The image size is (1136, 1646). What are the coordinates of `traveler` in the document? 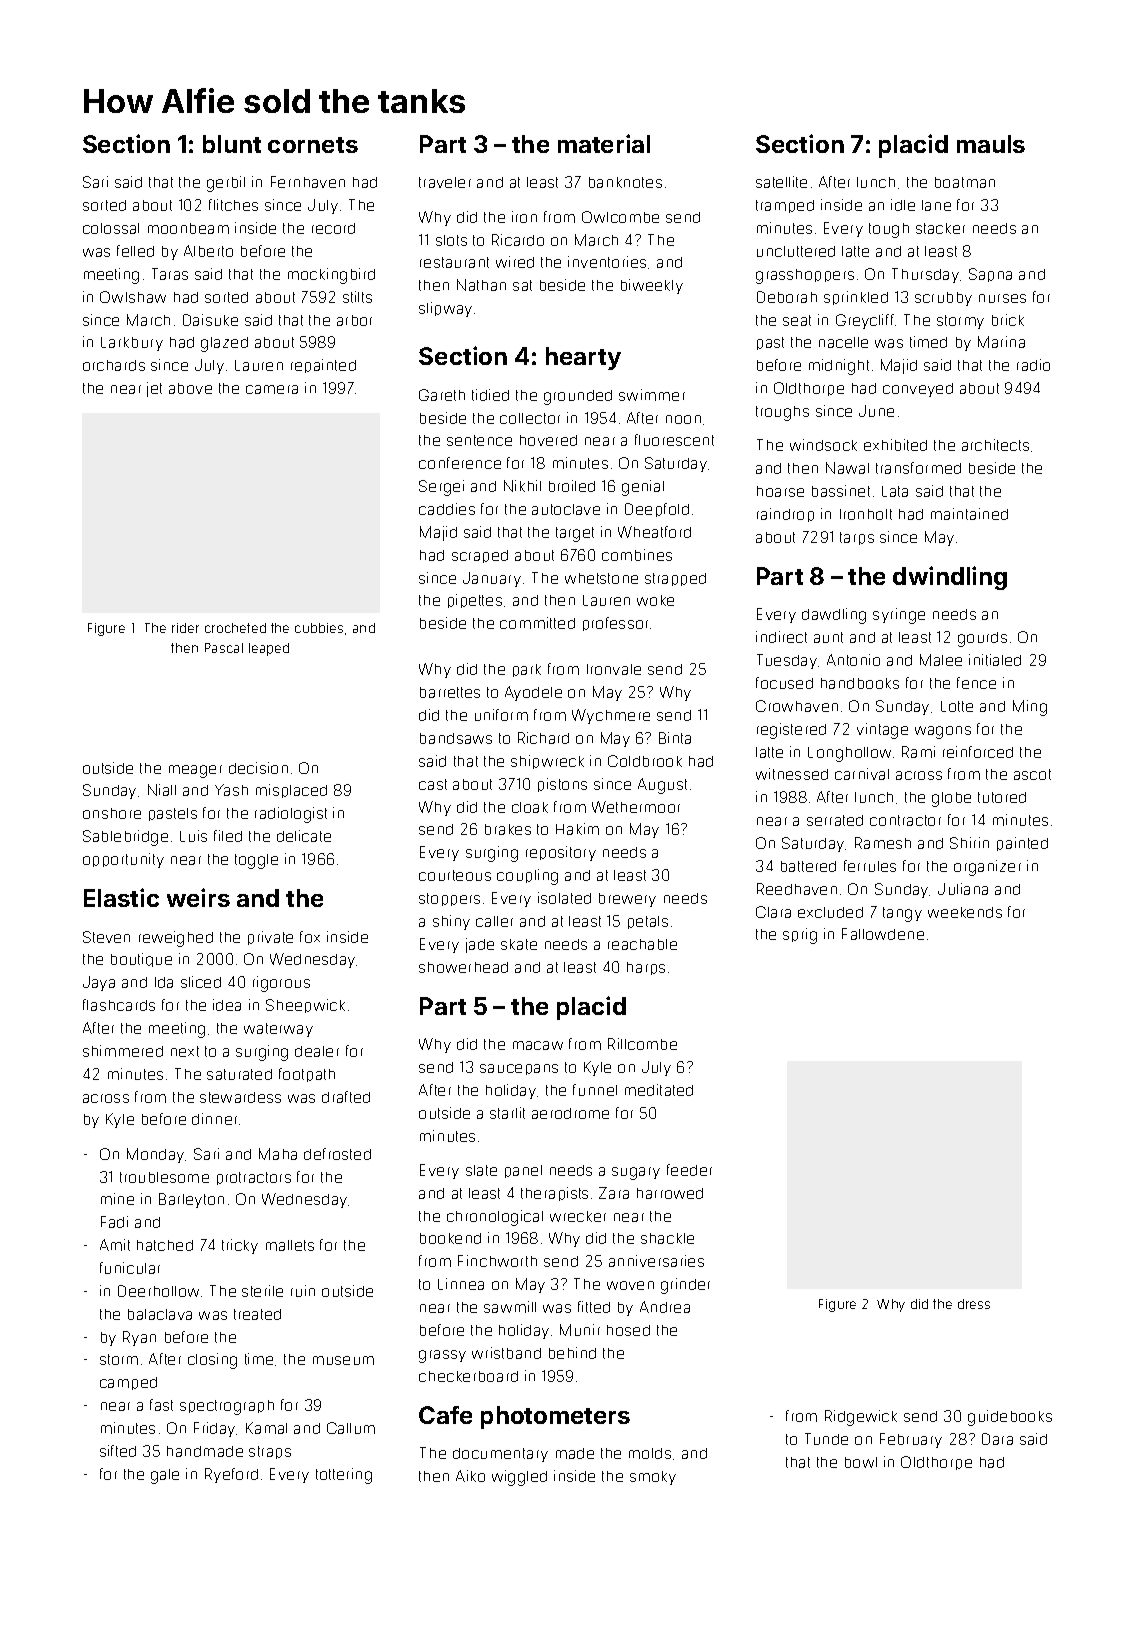 It's located at (445, 182).
